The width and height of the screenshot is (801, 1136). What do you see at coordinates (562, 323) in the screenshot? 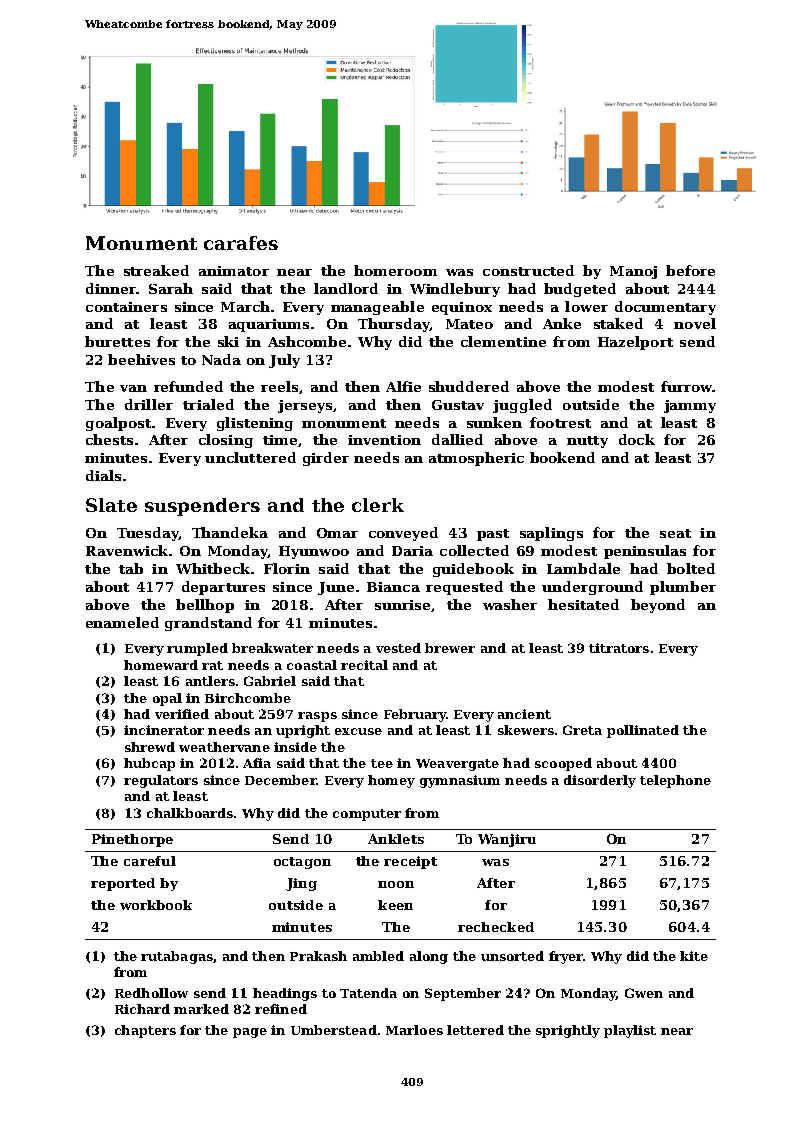
I see `Anke` at bounding box center [562, 323].
